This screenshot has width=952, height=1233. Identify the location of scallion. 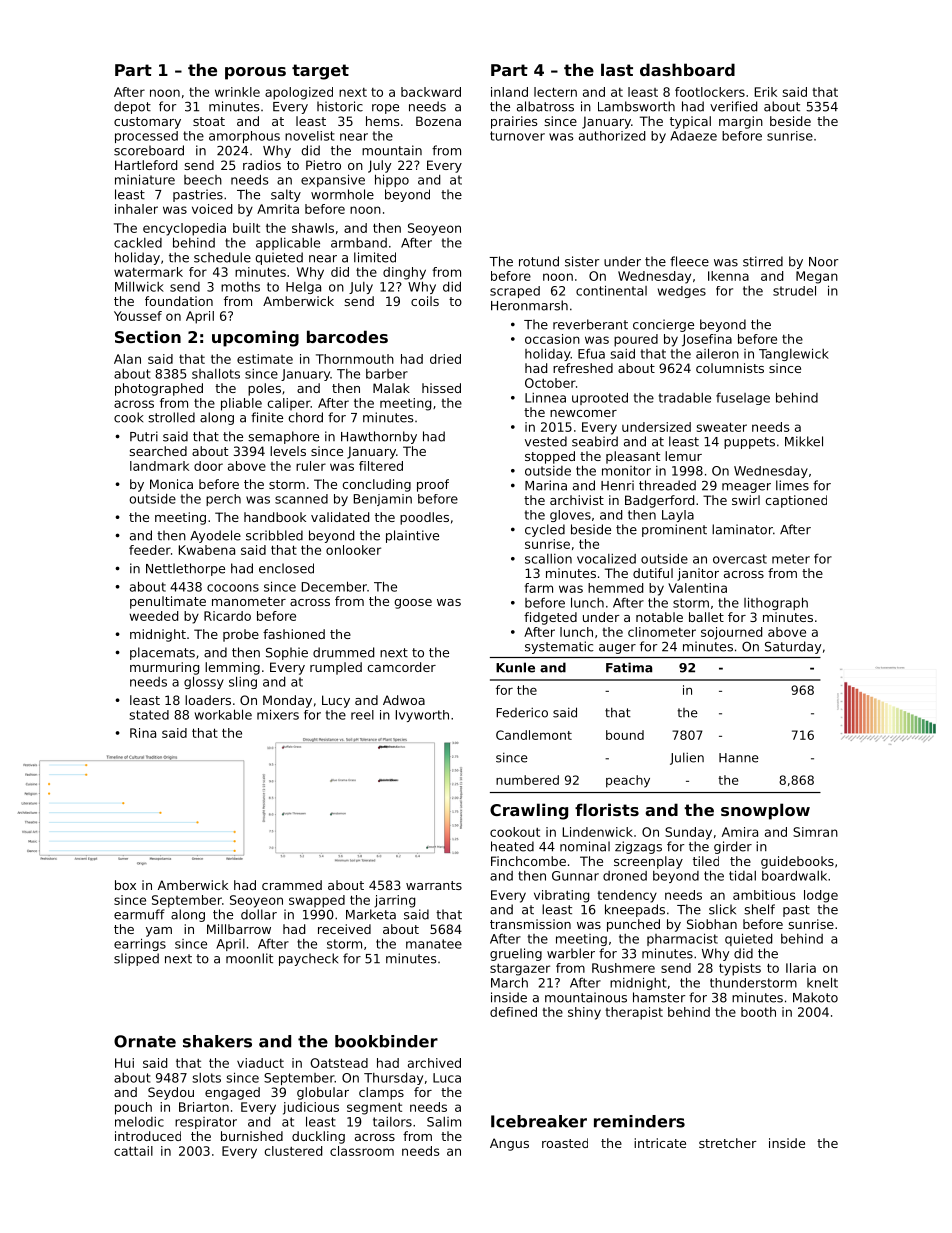
(548, 559).
